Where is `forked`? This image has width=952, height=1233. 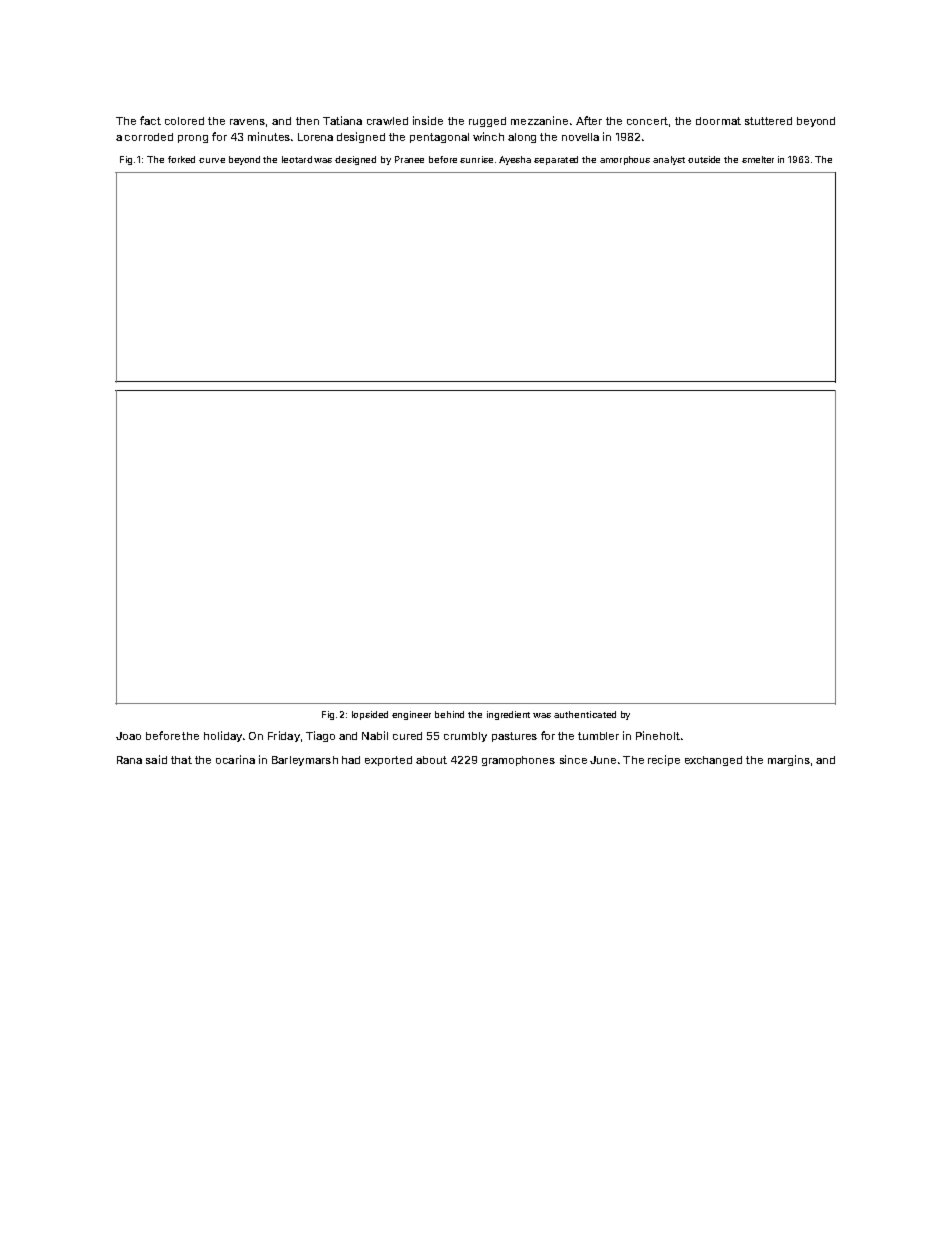
forked is located at coordinates (181, 159).
